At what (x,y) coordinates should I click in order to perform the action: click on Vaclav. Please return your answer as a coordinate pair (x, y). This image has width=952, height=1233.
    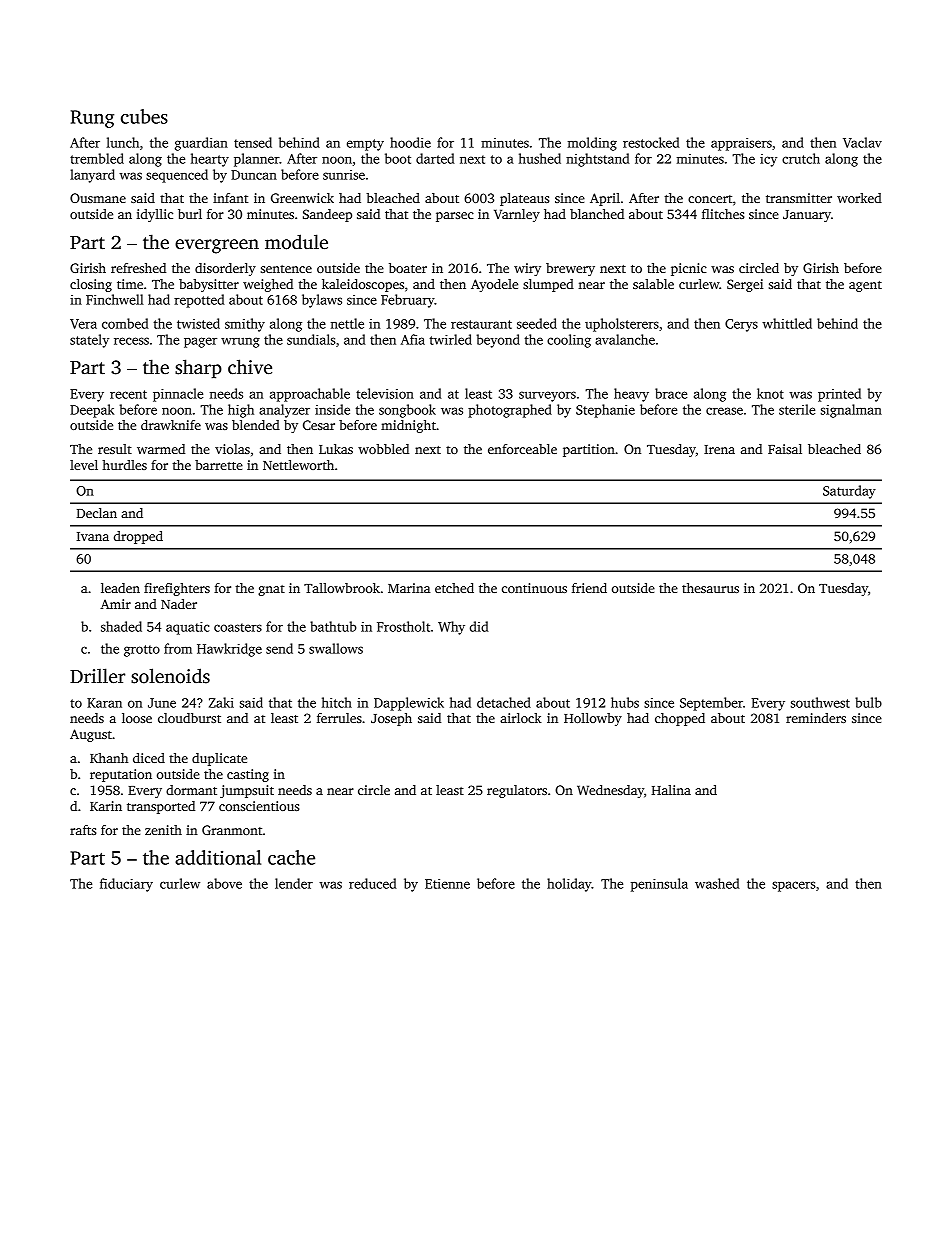
    Looking at the image, I should click on (862, 142).
